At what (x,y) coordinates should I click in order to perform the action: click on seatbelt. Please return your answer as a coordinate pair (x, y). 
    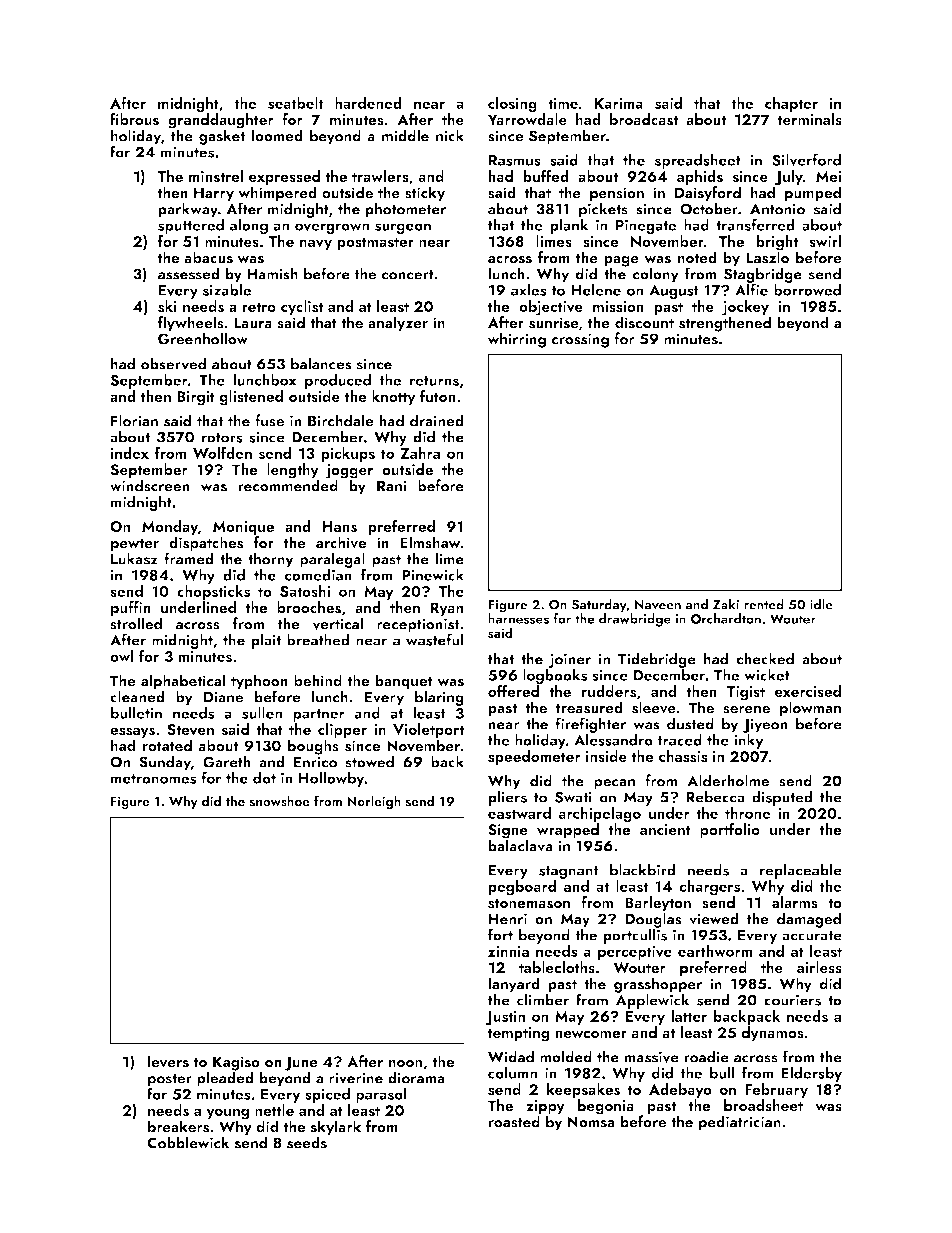
    Looking at the image, I should click on (296, 103).
